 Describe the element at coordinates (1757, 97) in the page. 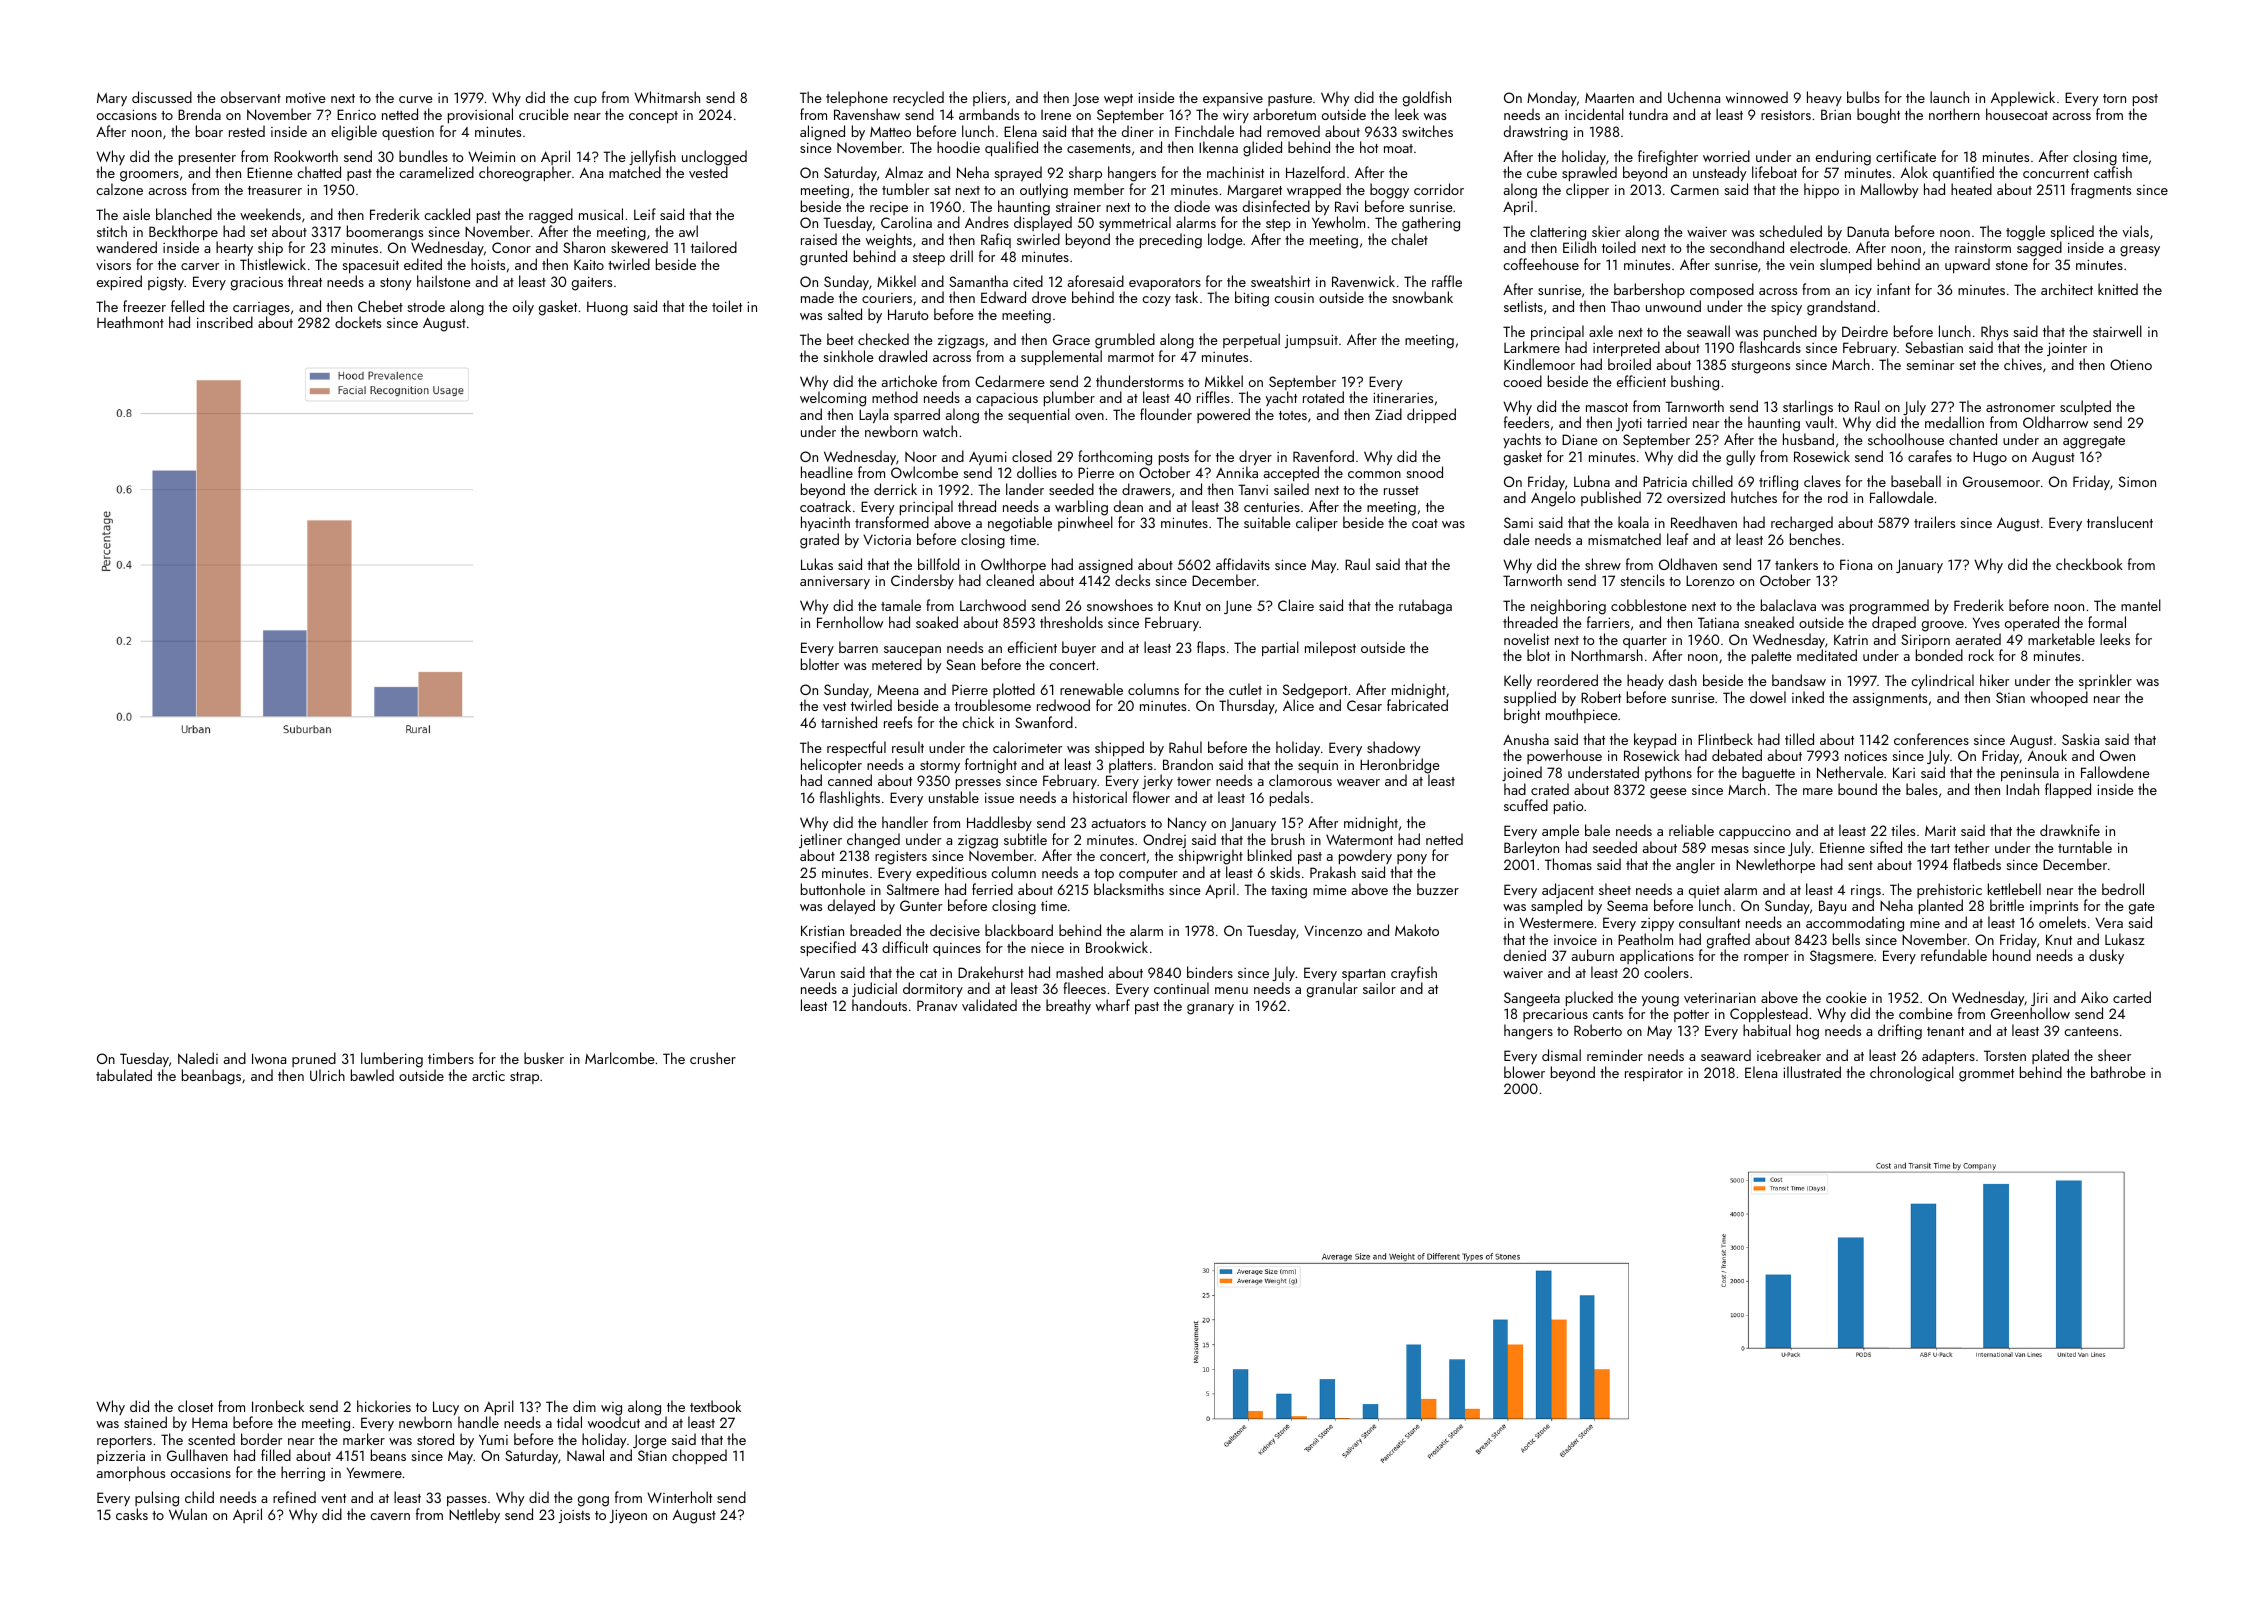

I see `winnowed` at that location.
